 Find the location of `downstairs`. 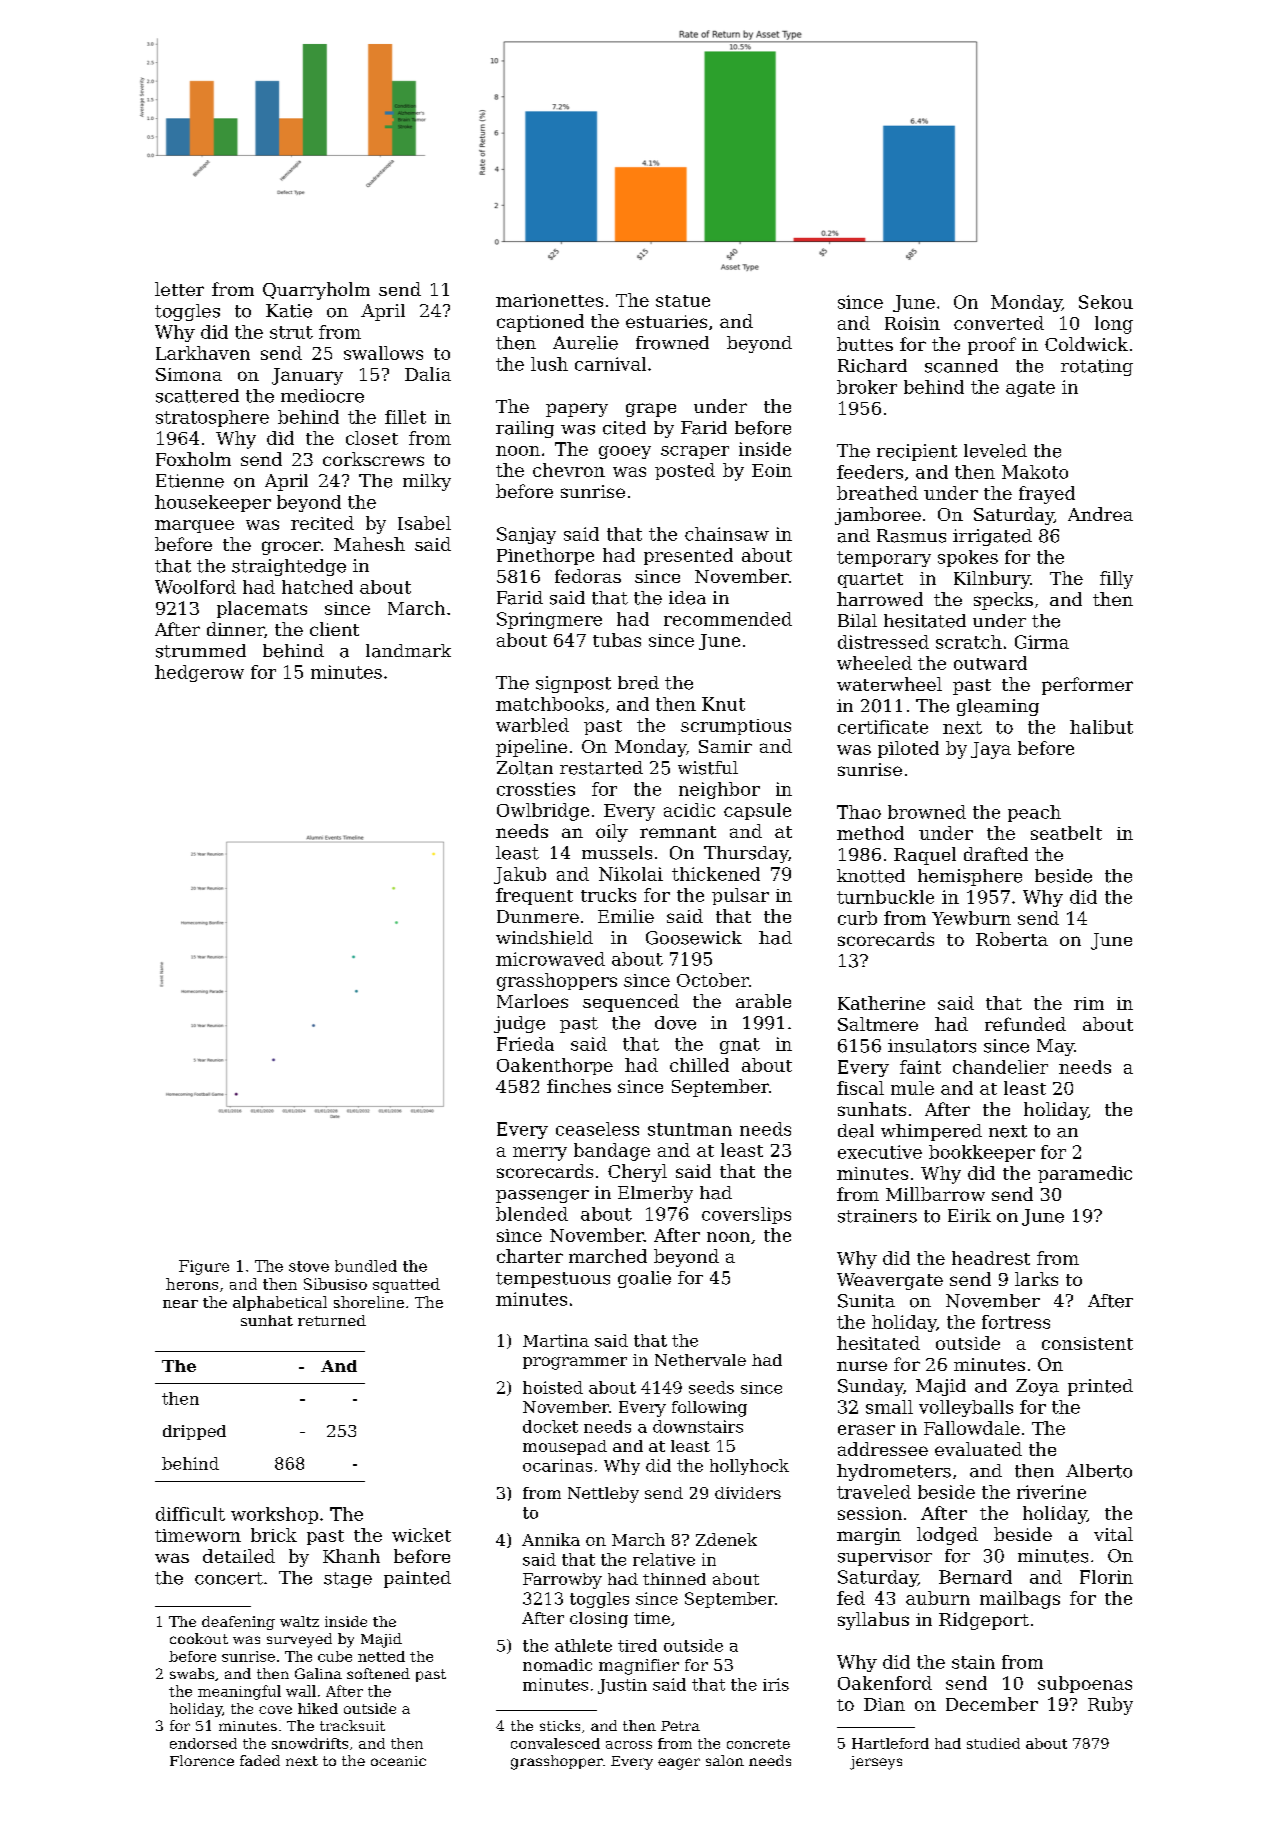

downstairs is located at coordinates (698, 1426).
